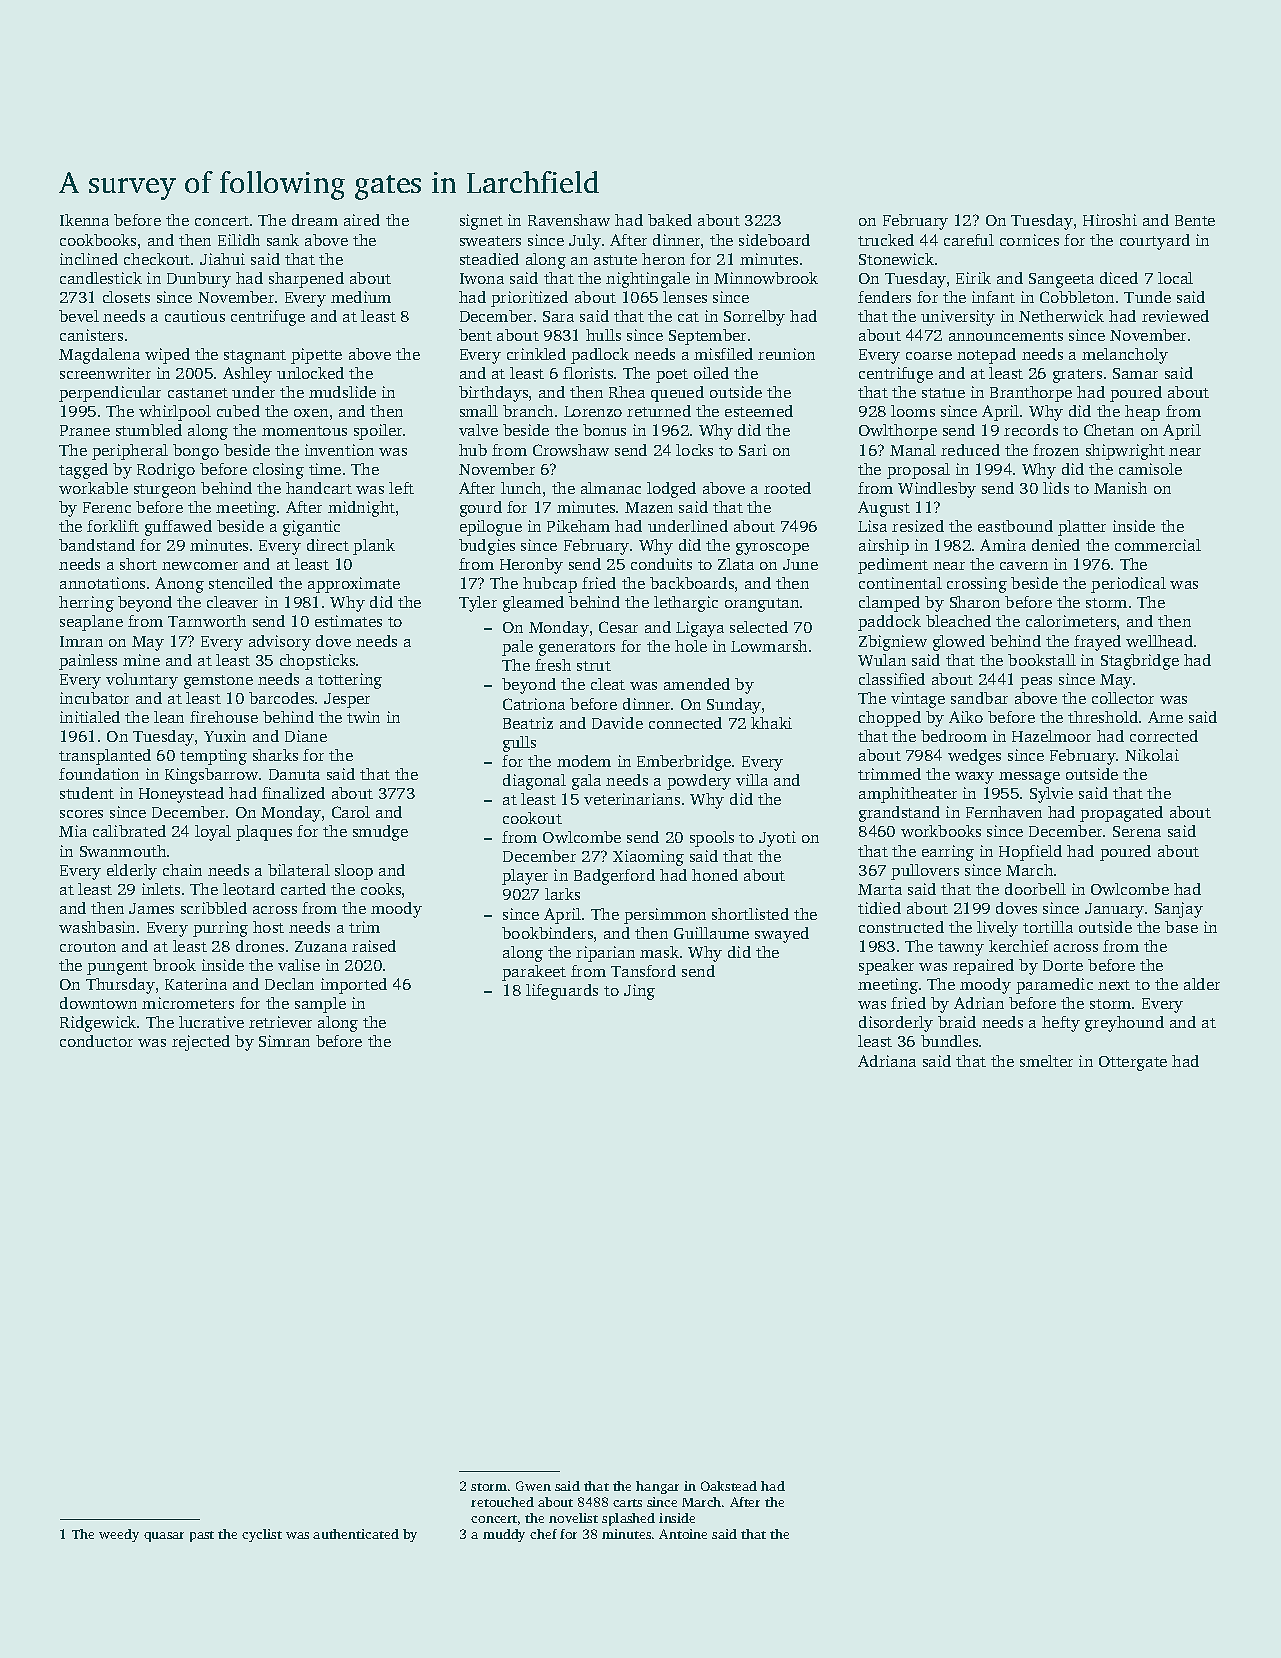 This image has width=1281, height=1658. Describe the element at coordinates (683, 1534) in the image. I see `Antoine` at that location.
